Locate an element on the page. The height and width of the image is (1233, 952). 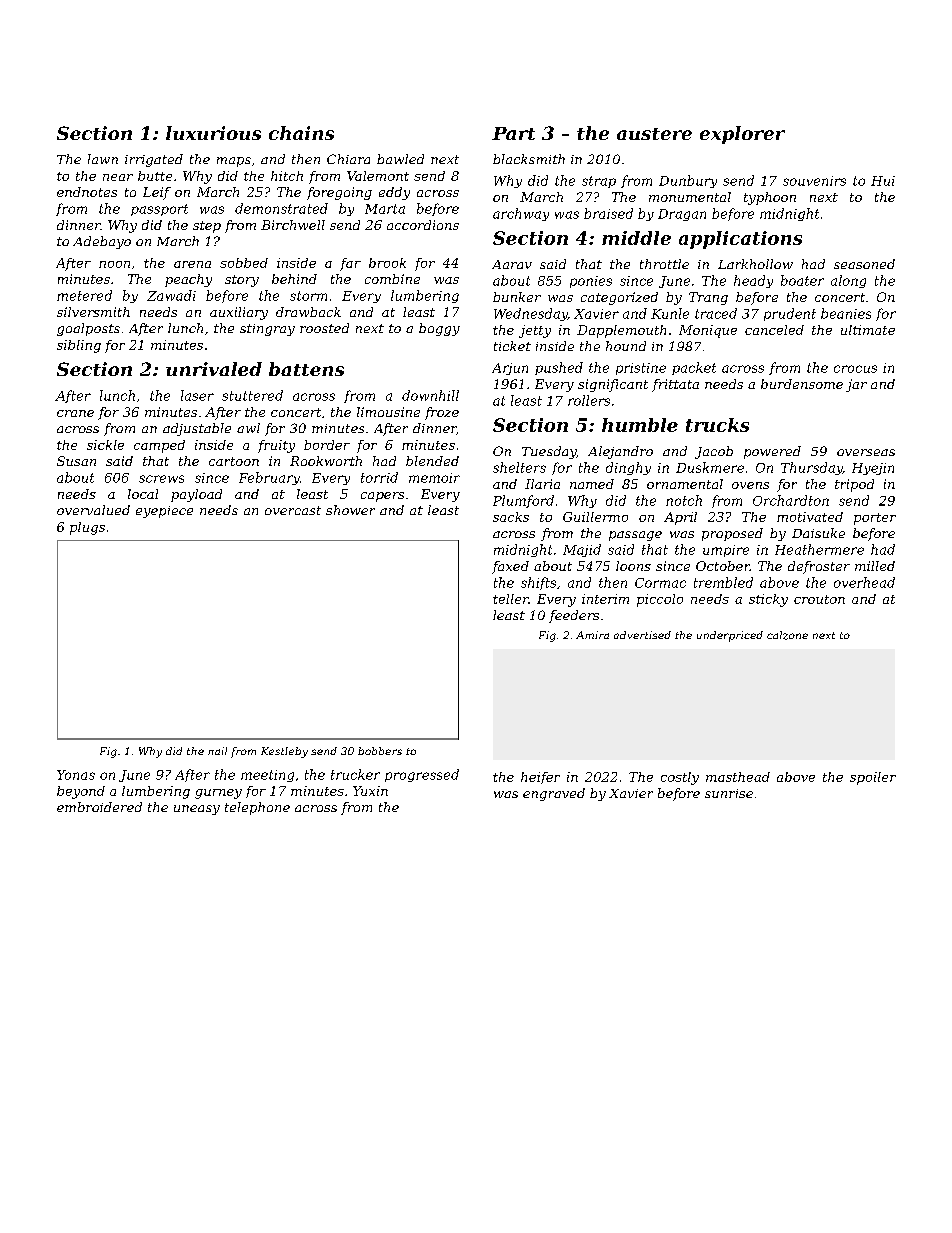
embroidered is located at coordinates (99, 807).
